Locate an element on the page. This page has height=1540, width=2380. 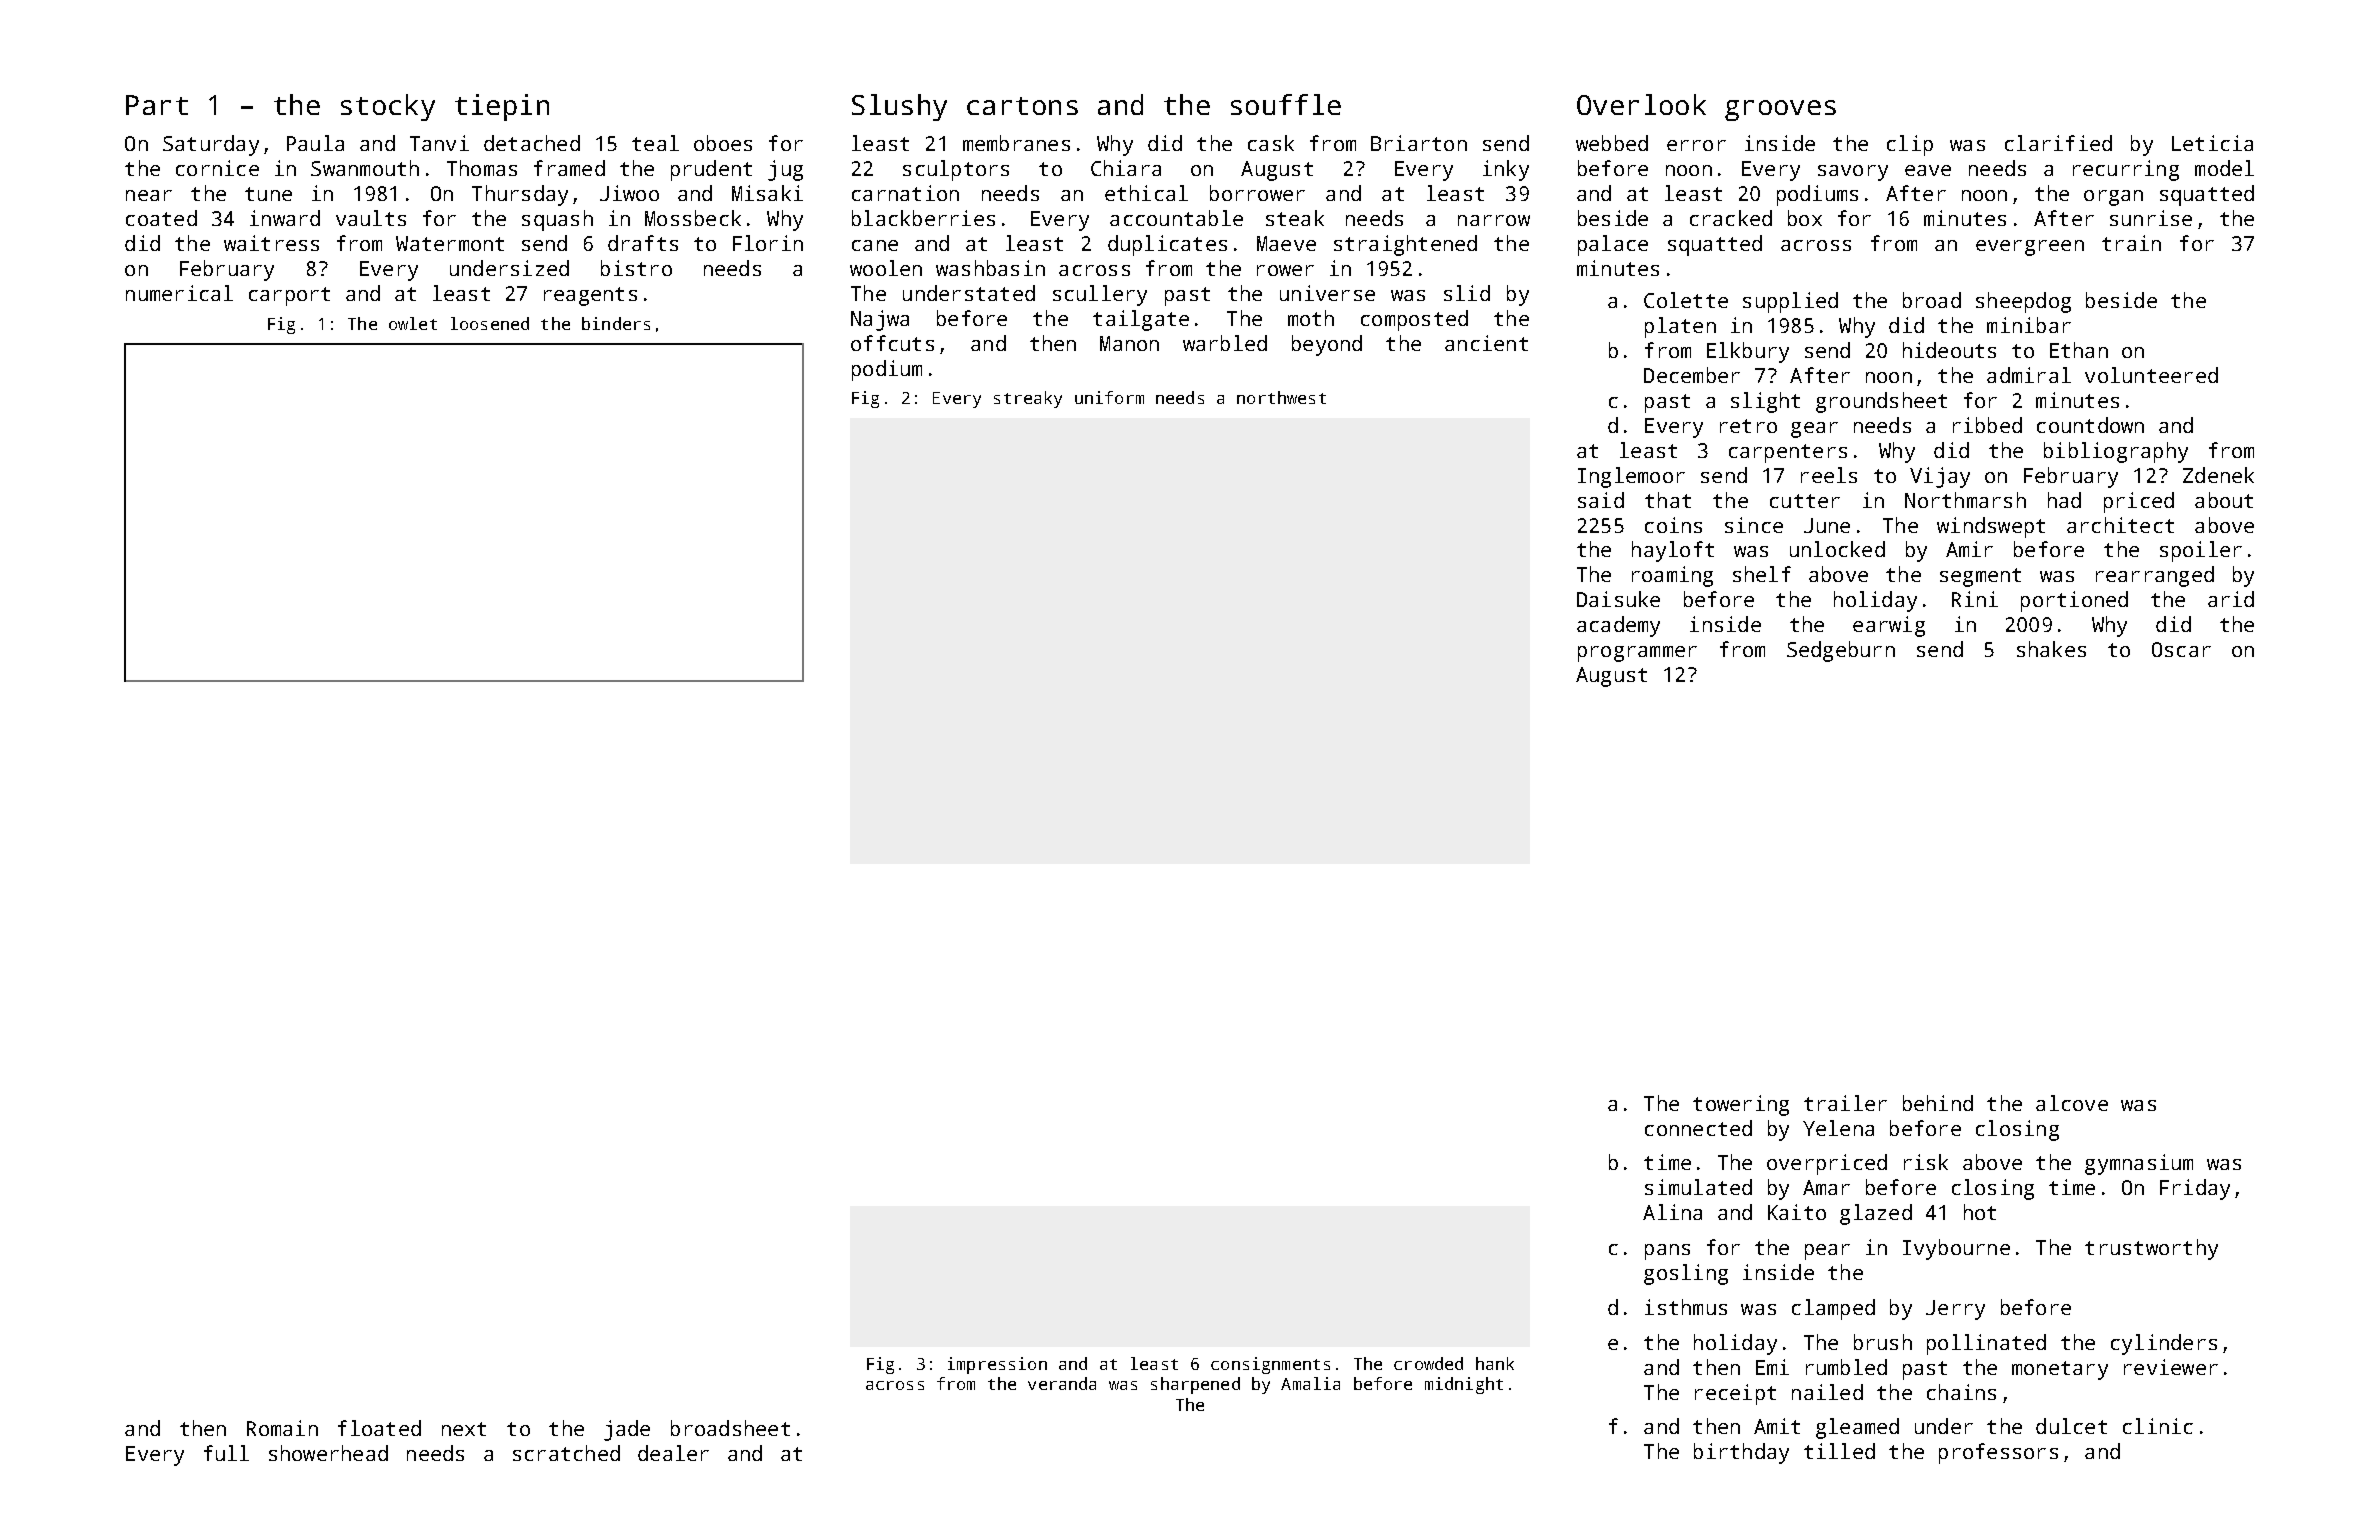
universe is located at coordinates (1327, 293).
